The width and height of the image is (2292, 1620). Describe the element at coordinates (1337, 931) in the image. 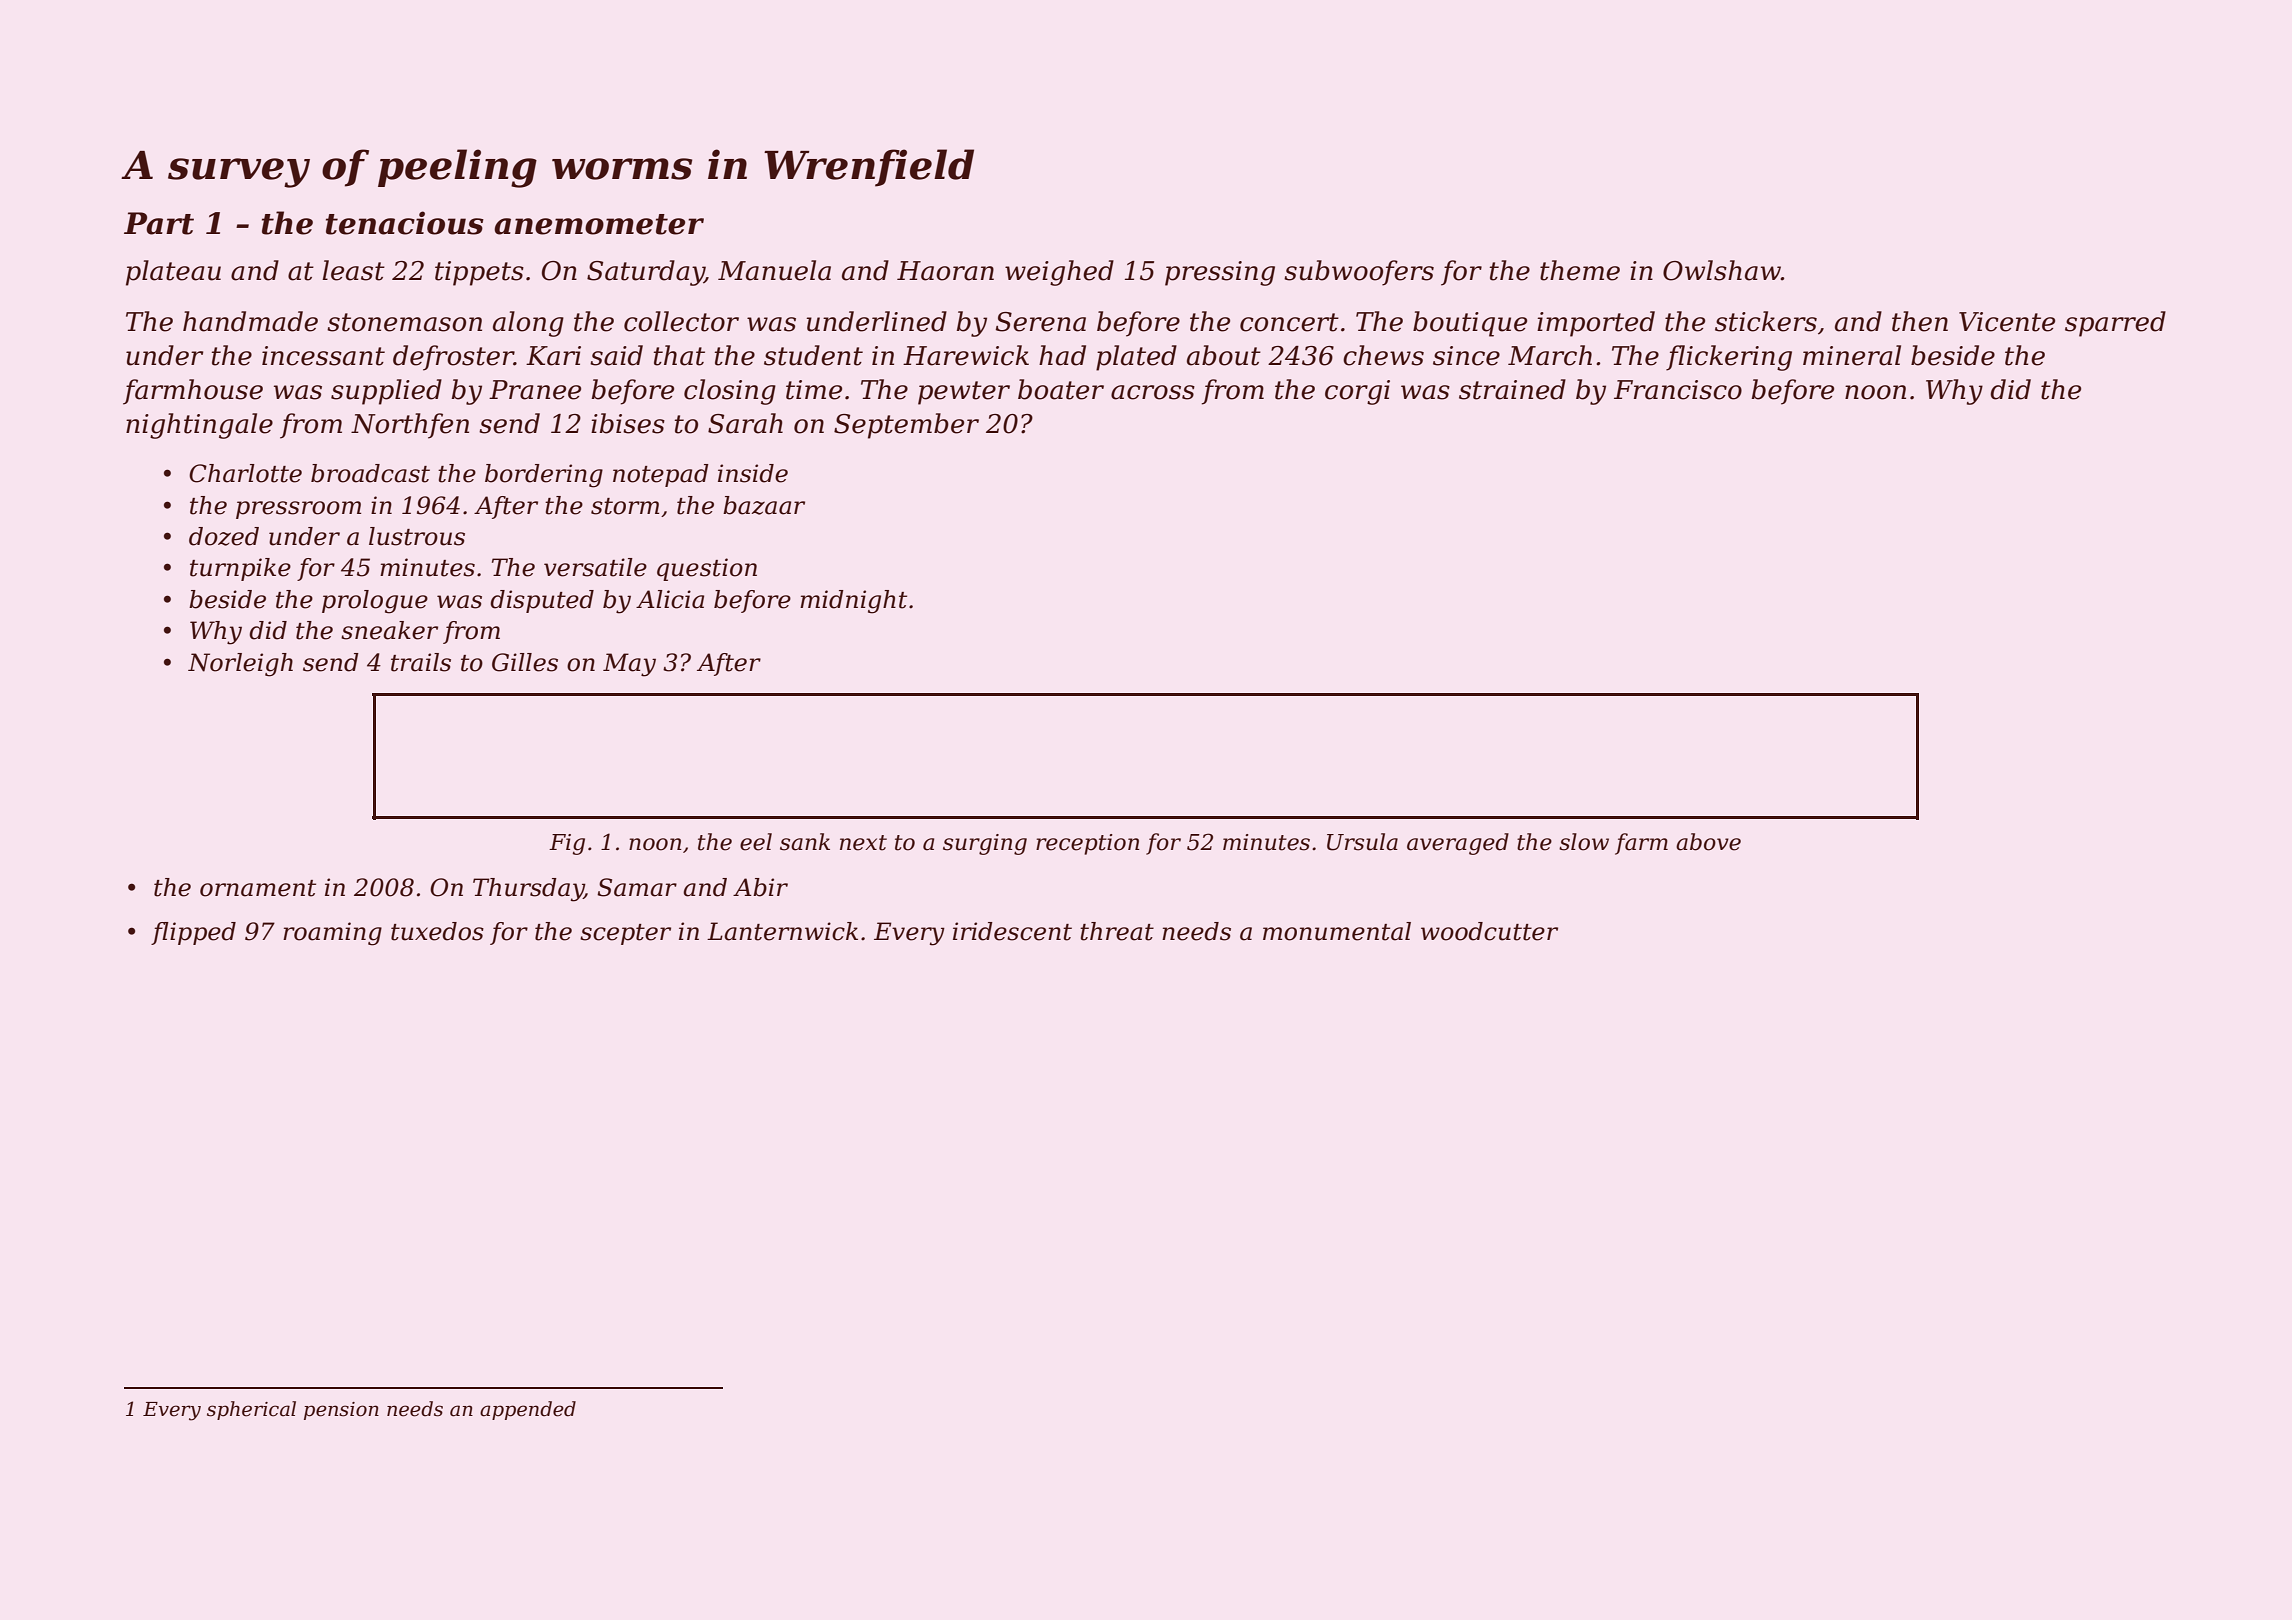

I see `monumental` at that location.
